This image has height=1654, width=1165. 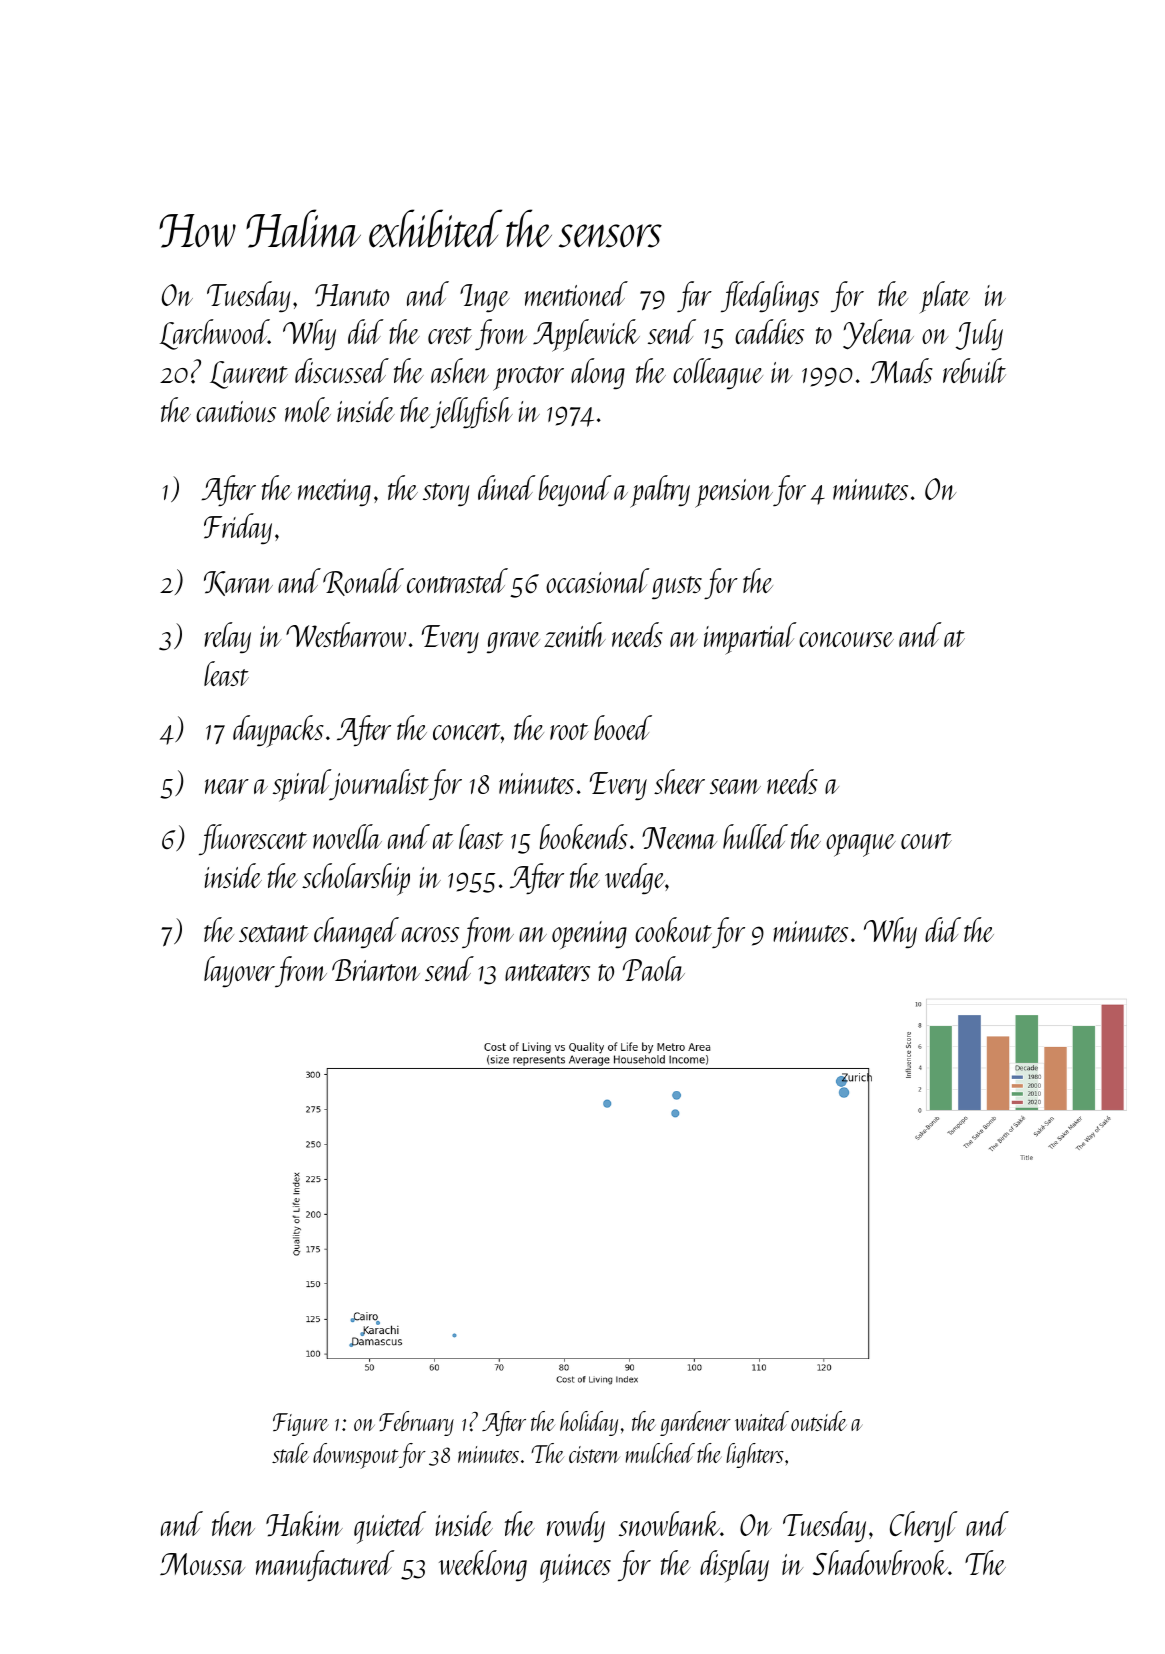 What do you see at coordinates (861, 845) in the image?
I see `opaque` at bounding box center [861, 845].
